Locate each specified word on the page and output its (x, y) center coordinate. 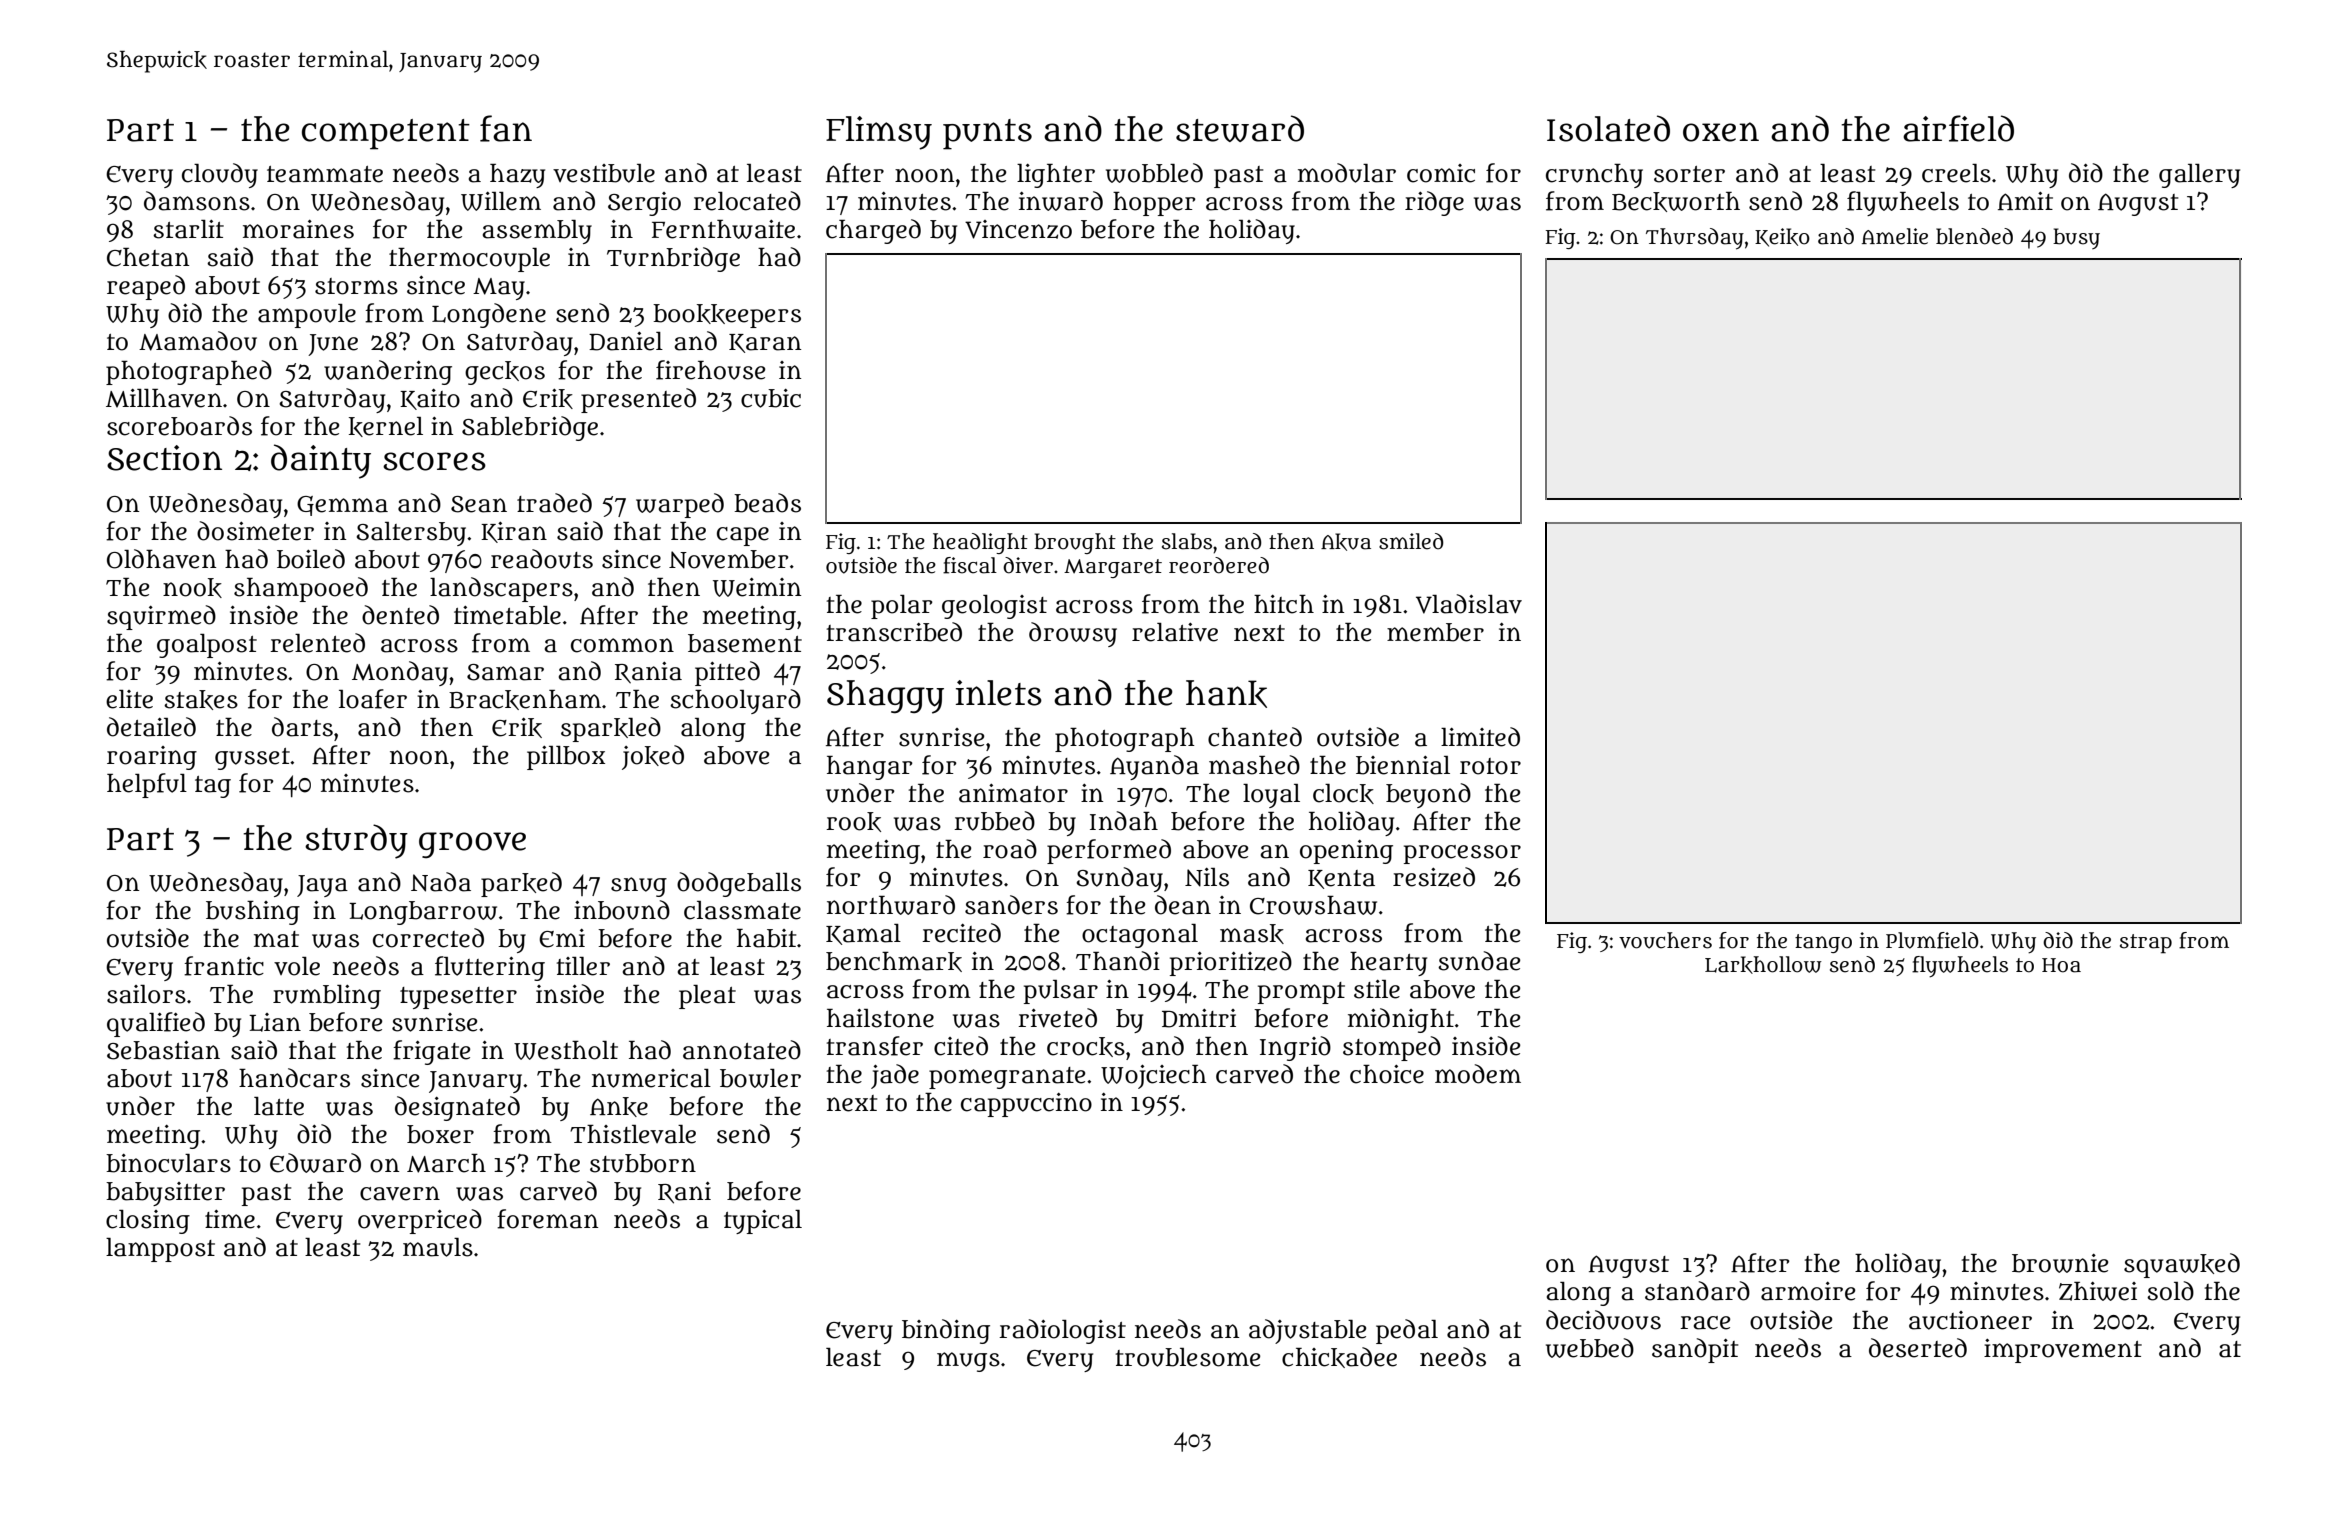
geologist (994, 607)
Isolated (1608, 128)
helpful (147, 785)
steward (1240, 128)
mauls (438, 1247)
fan (506, 128)
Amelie (1895, 236)
